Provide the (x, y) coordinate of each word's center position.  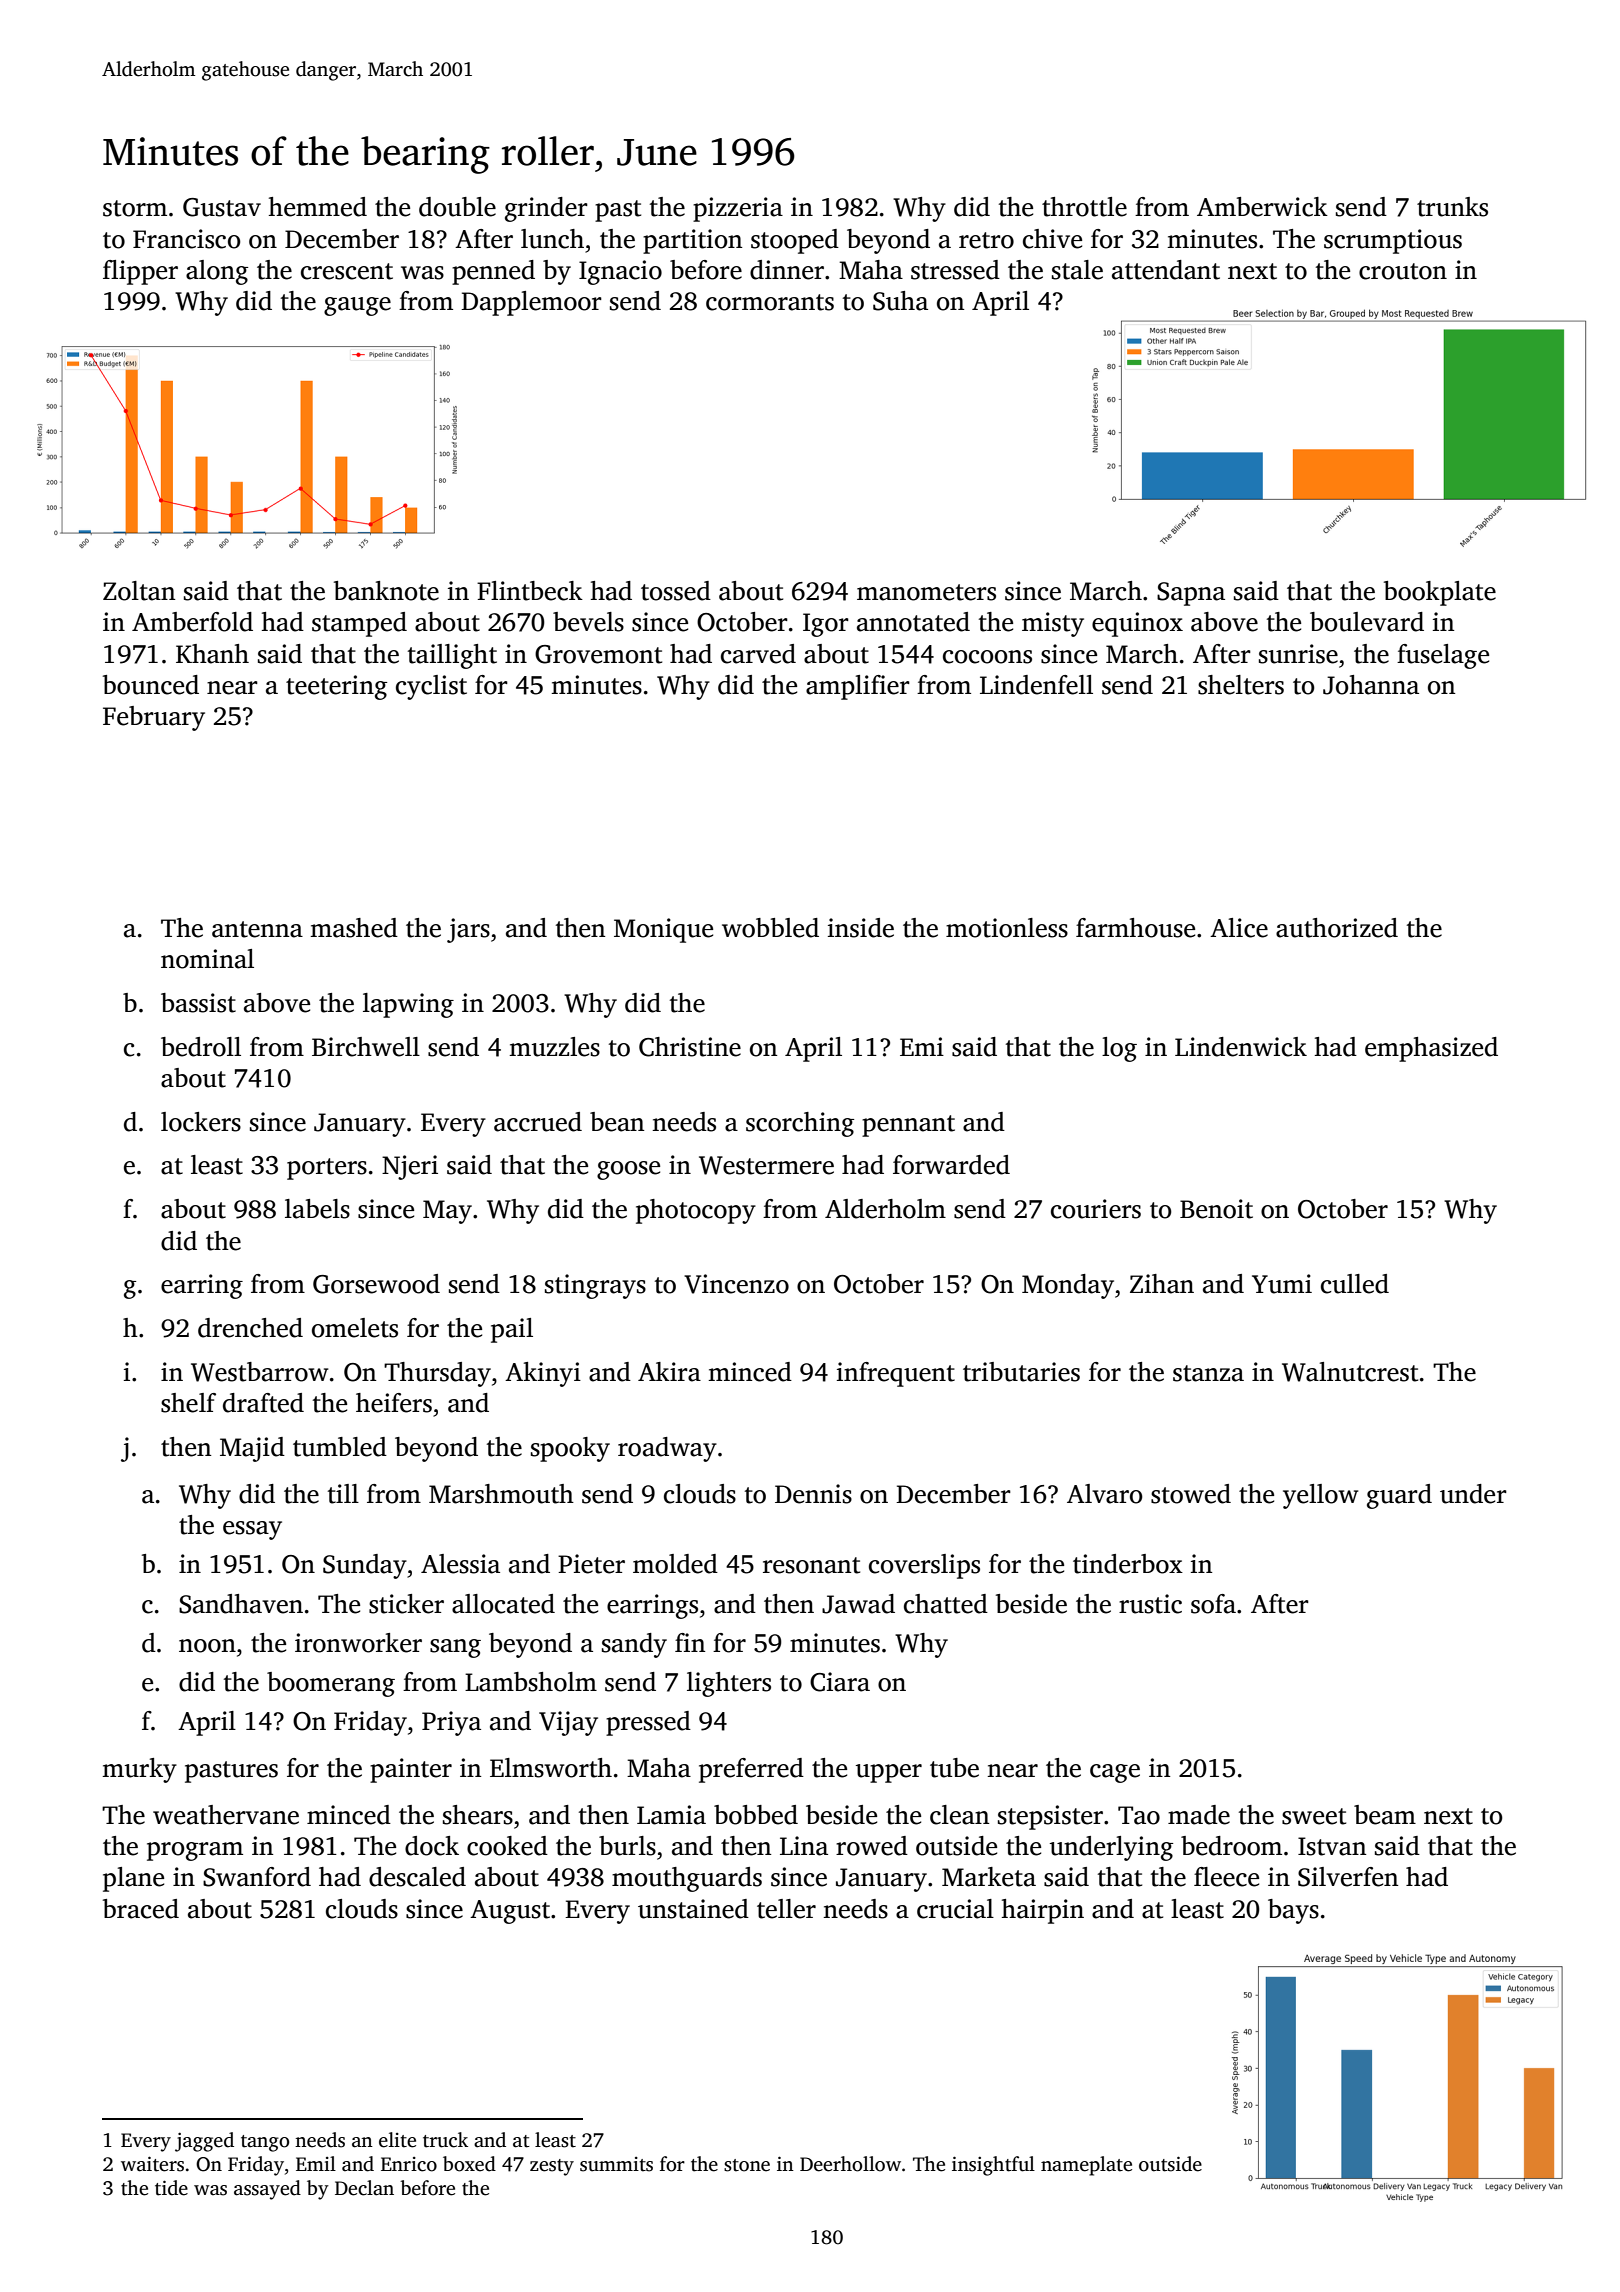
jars (468, 930)
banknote (386, 591)
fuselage (1443, 656)
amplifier (858, 687)
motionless (1007, 928)
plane (133, 1879)
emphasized (1431, 1049)
